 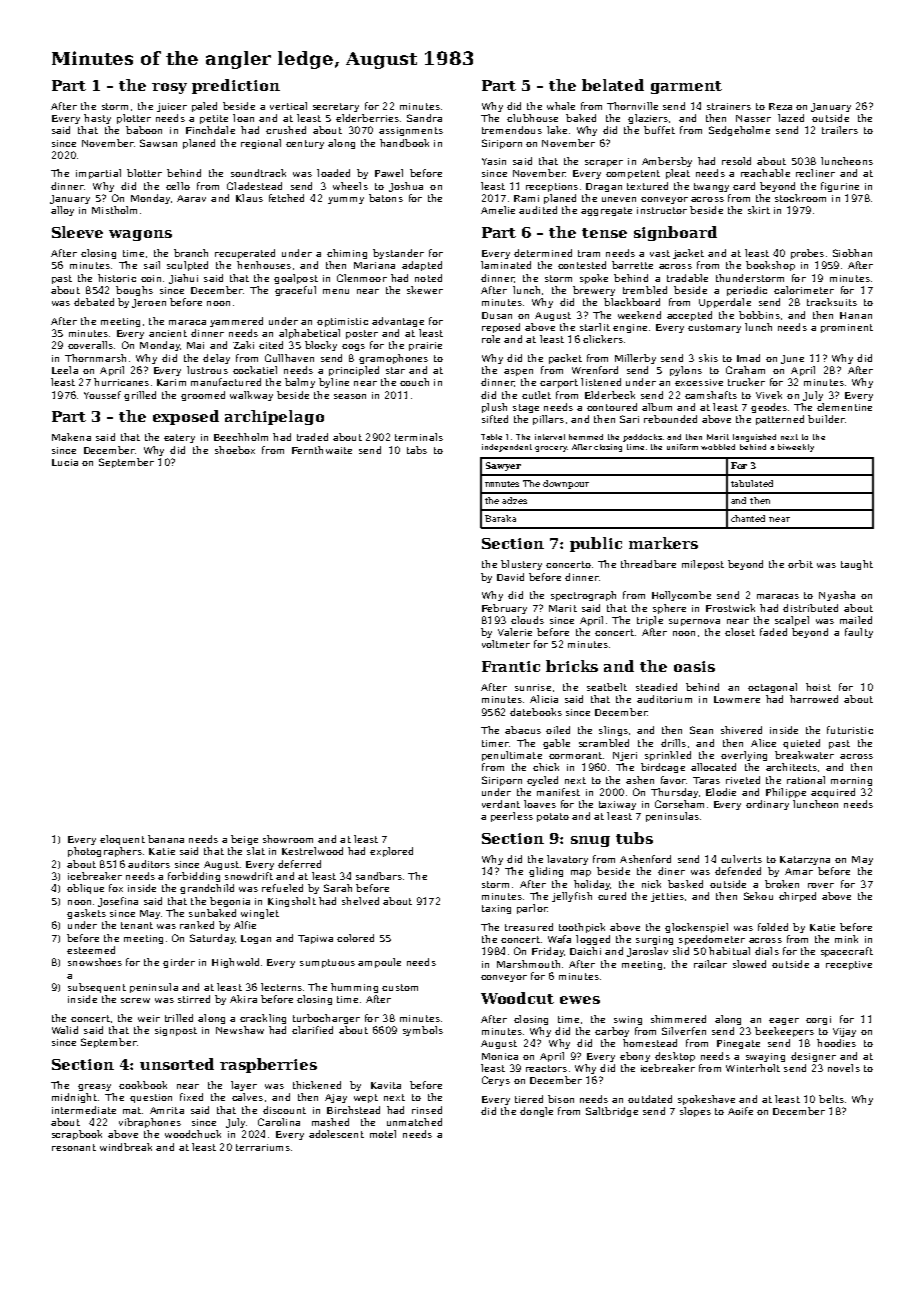 What do you see at coordinates (501, 804) in the page?
I see `verdant` at bounding box center [501, 804].
